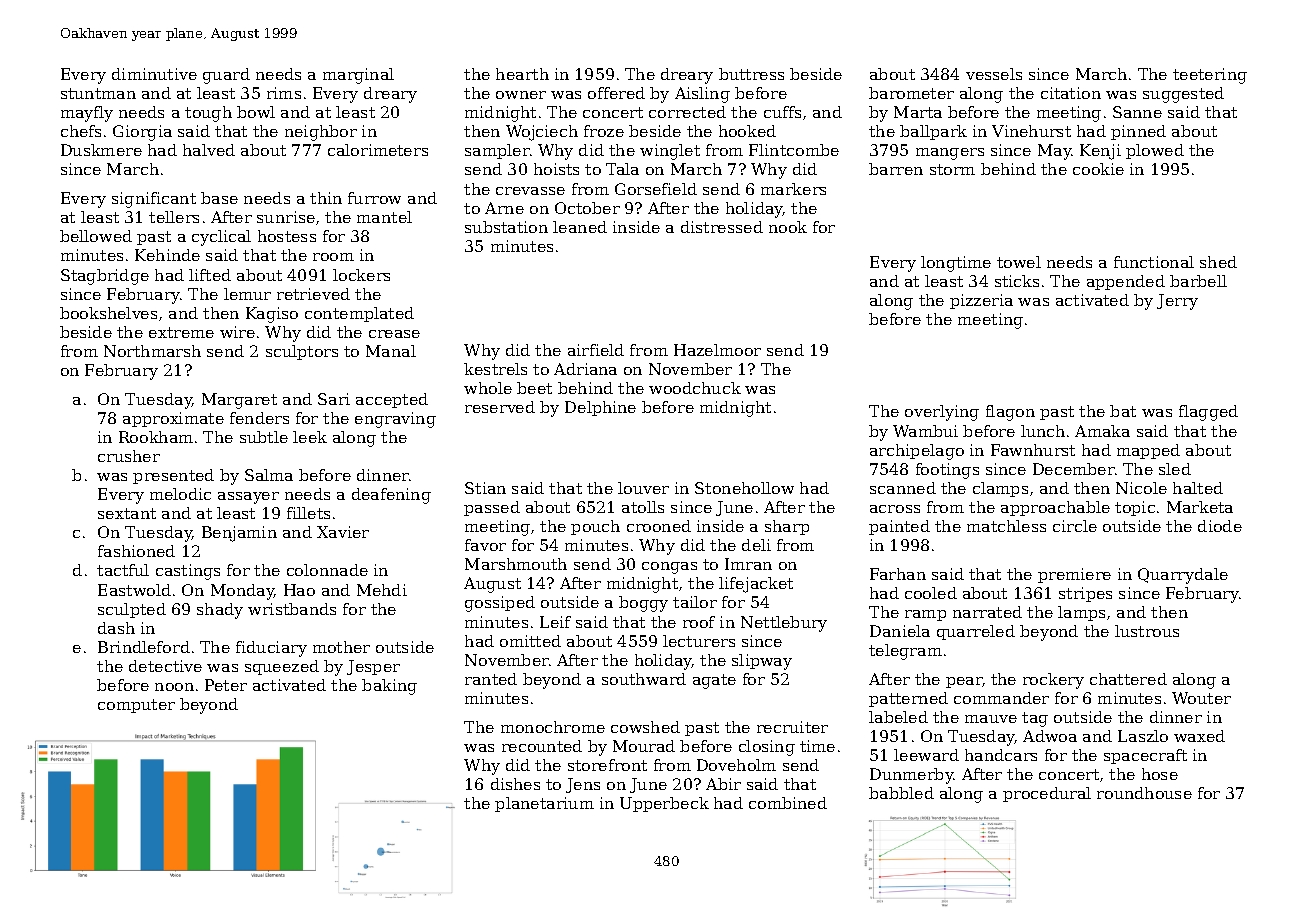 The height and width of the document is (924, 1308). I want to click on guard, so click(226, 76).
